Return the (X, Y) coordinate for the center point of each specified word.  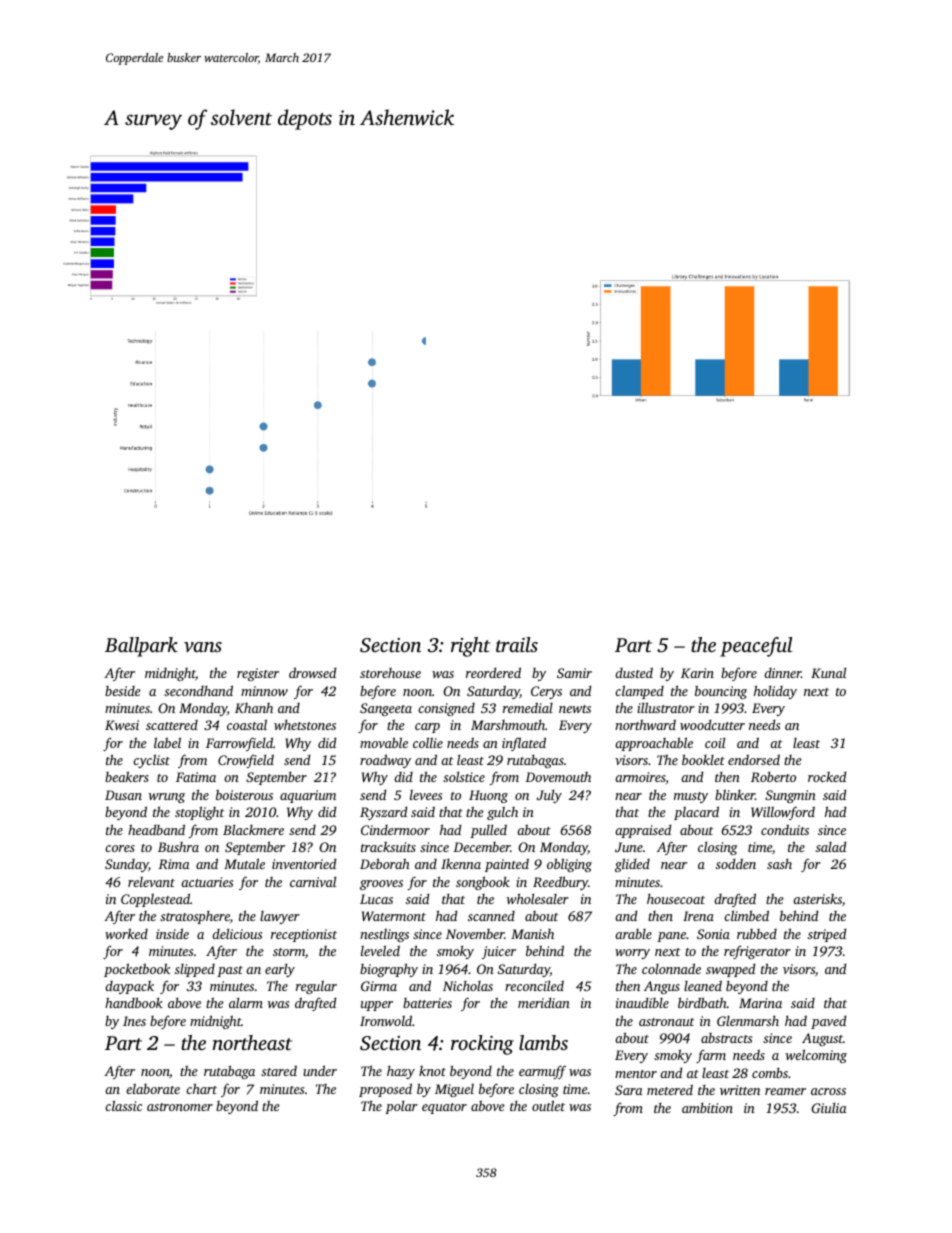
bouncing (721, 692)
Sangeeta (386, 709)
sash (779, 863)
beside (123, 691)
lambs (543, 1042)
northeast (252, 1042)
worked (126, 933)
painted (507, 865)
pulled (488, 831)
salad (831, 846)
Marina (760, 1003)
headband (156, 829)
